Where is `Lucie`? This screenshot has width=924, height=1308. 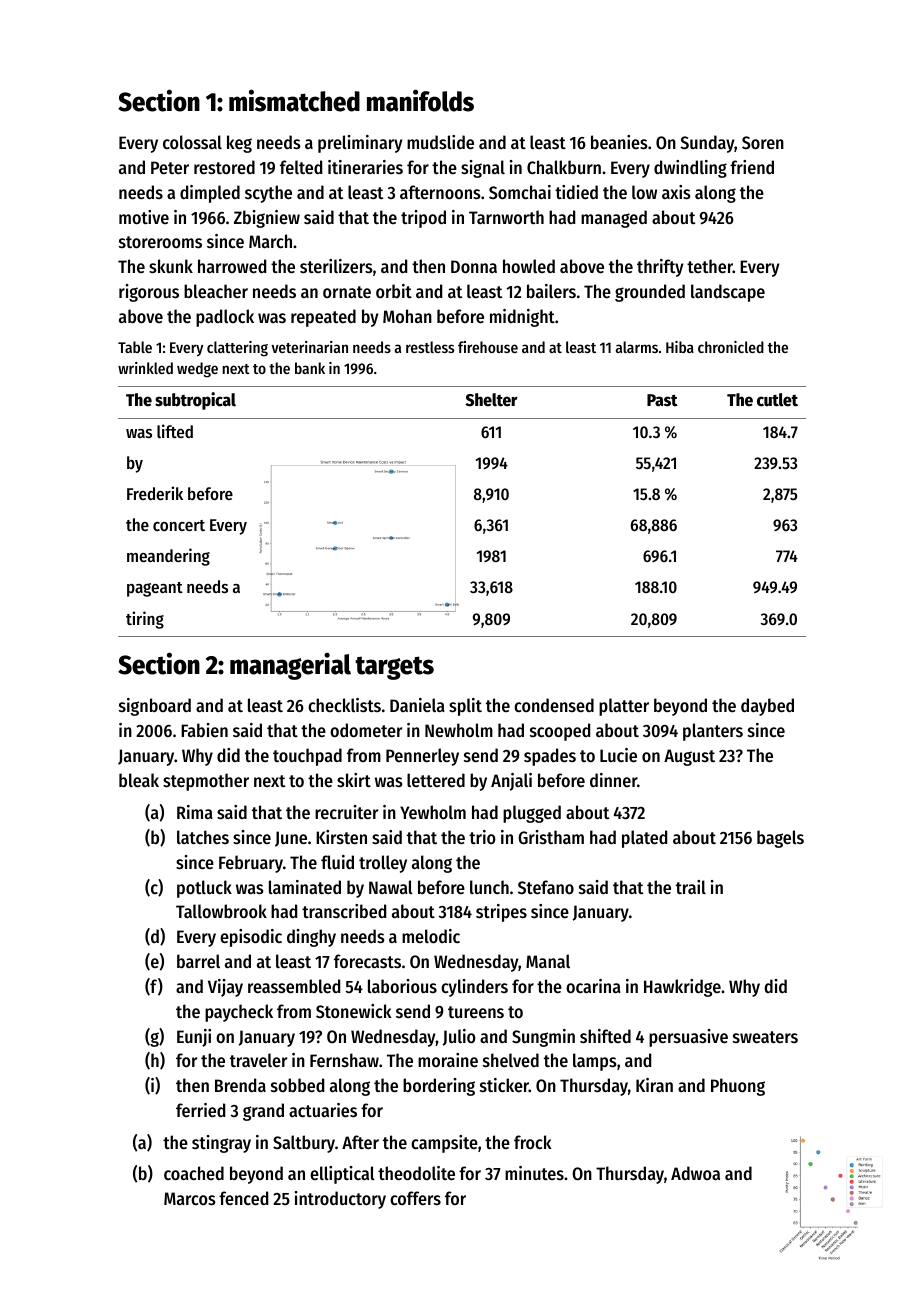
Lucie is located at coordinates (618, 755).
